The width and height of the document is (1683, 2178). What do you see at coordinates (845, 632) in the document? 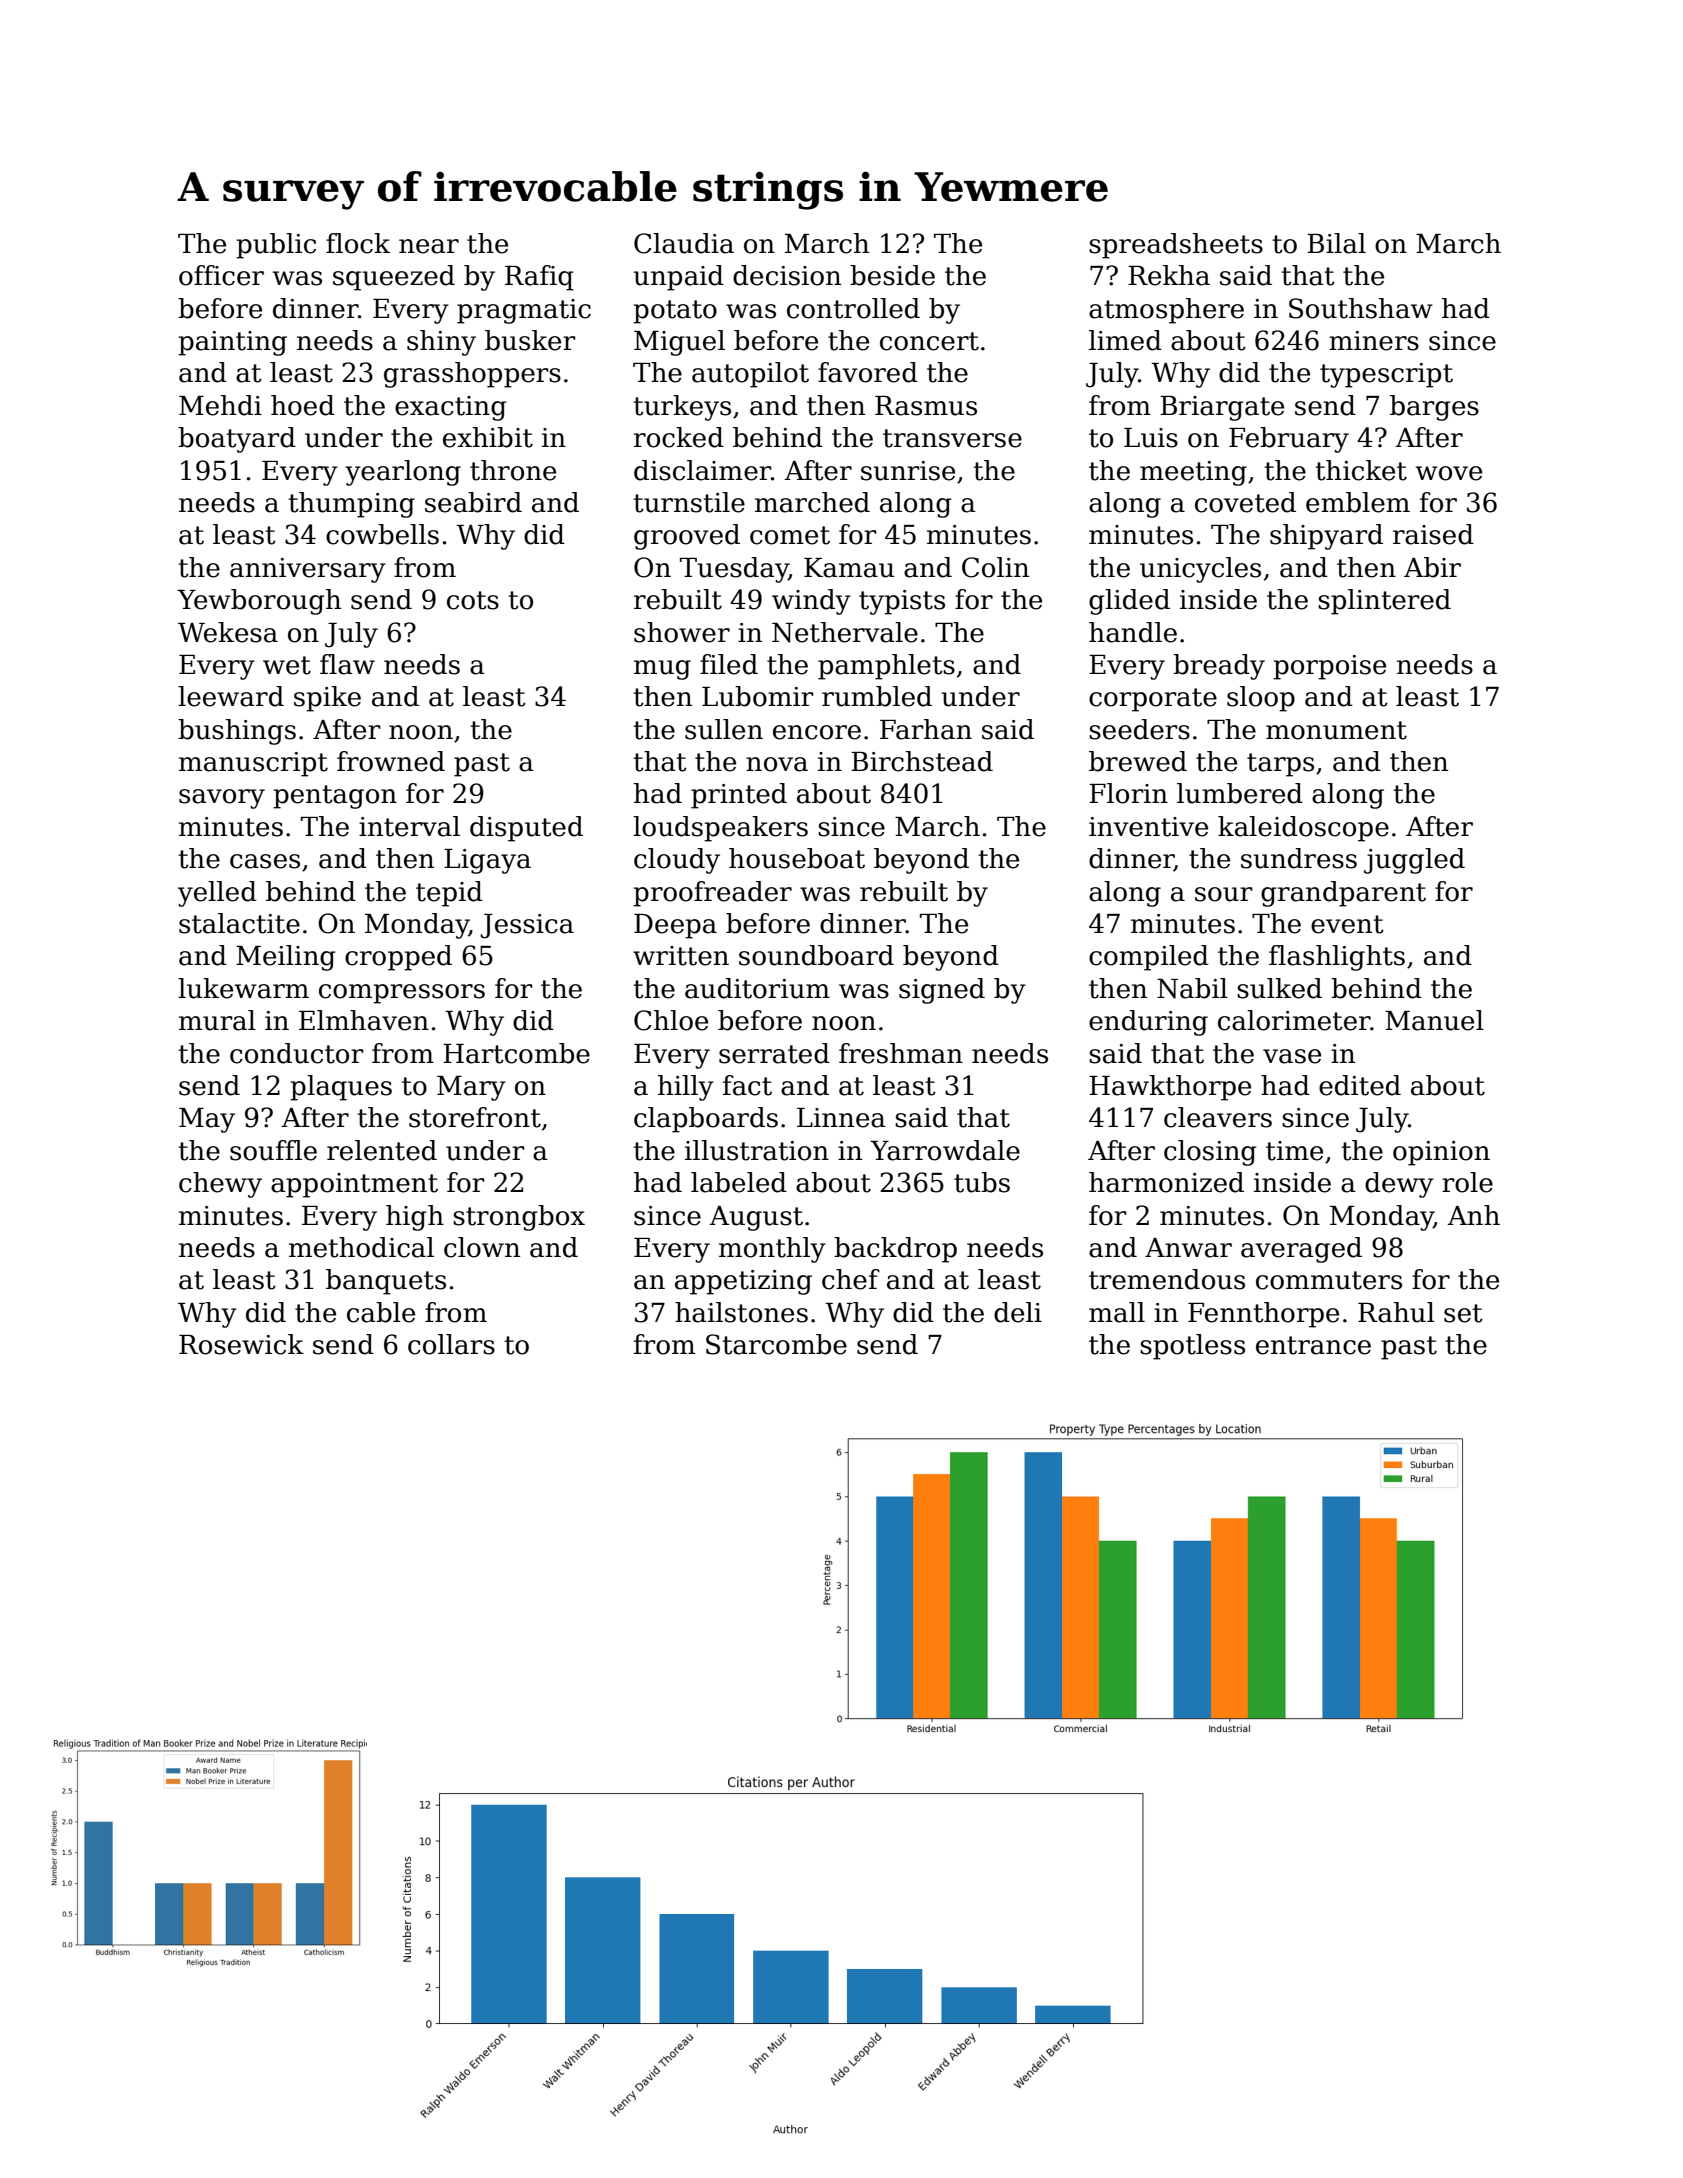
I see `Nethervale` at bounding box center [845, 632].
